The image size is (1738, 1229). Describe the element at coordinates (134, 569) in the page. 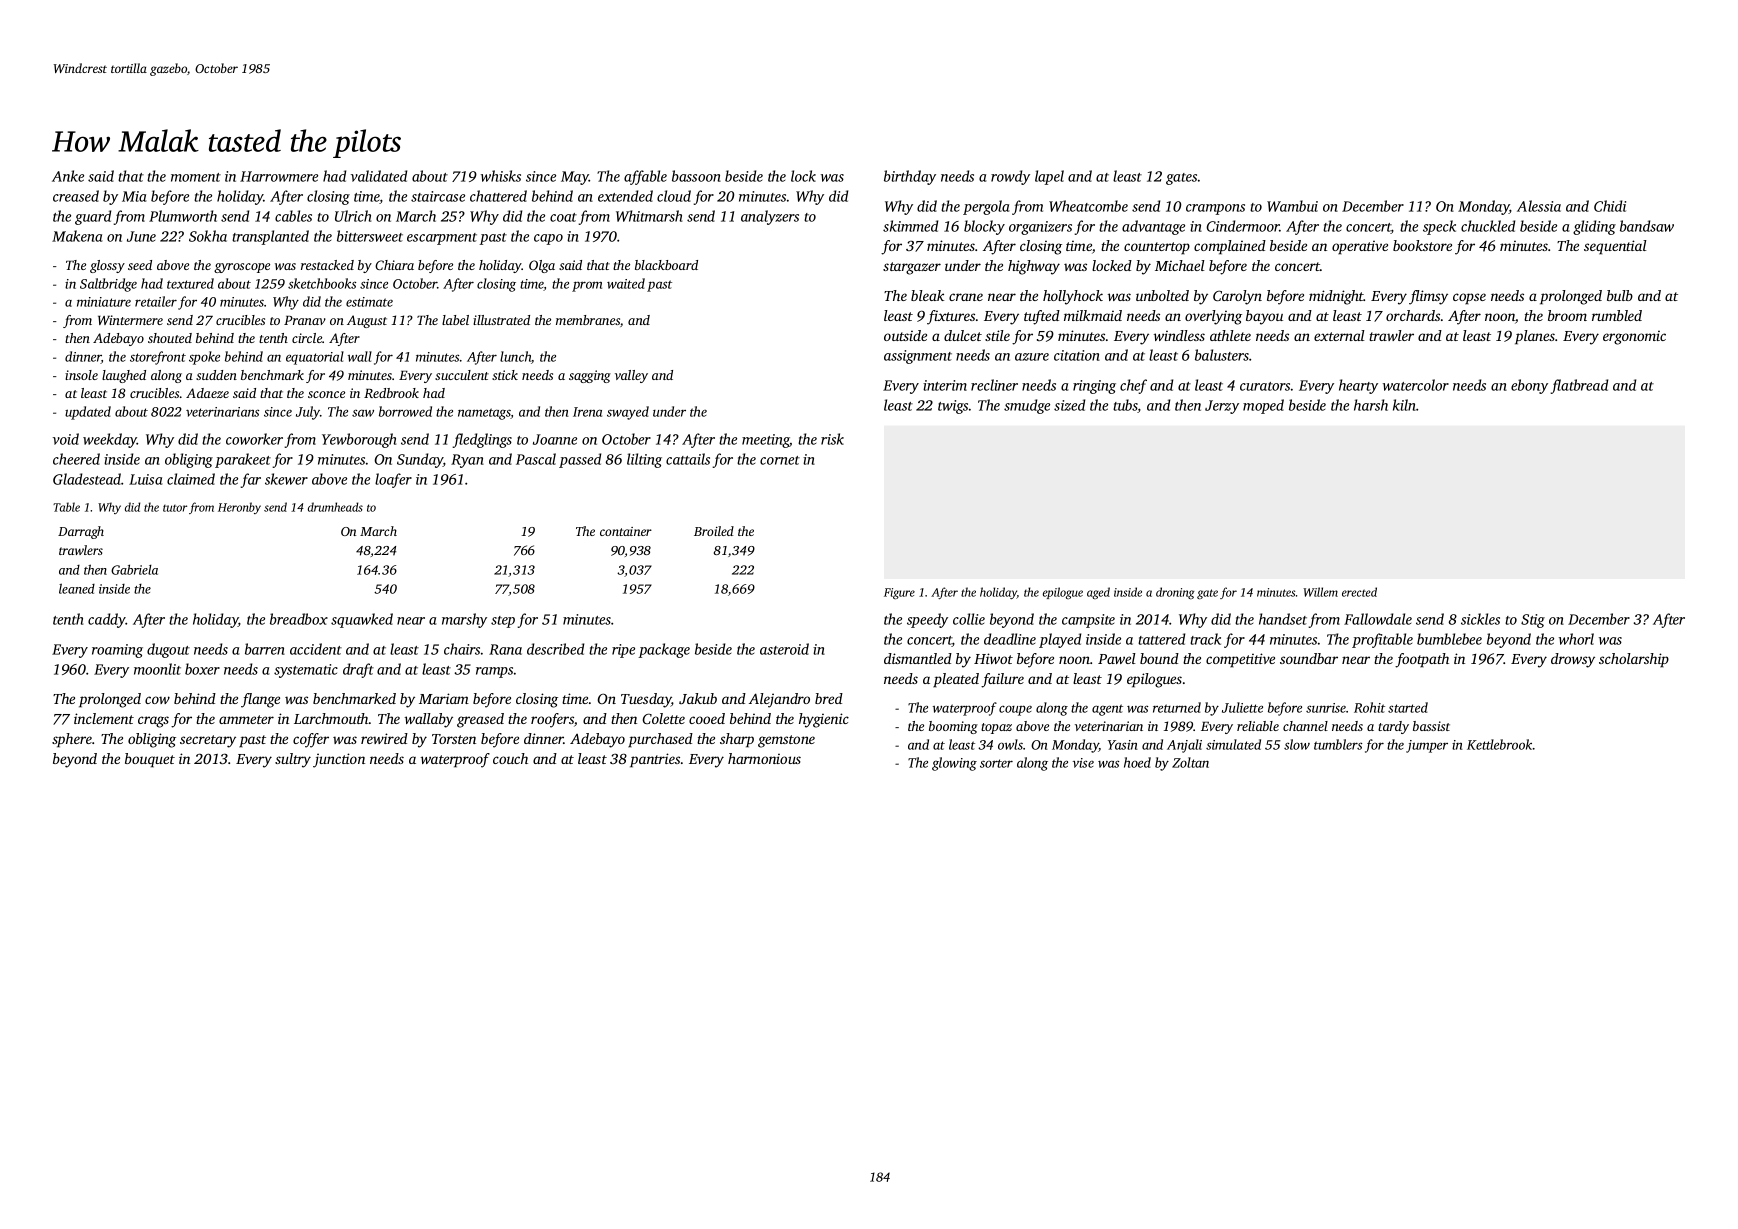

I see `Gabriela` at that location.
